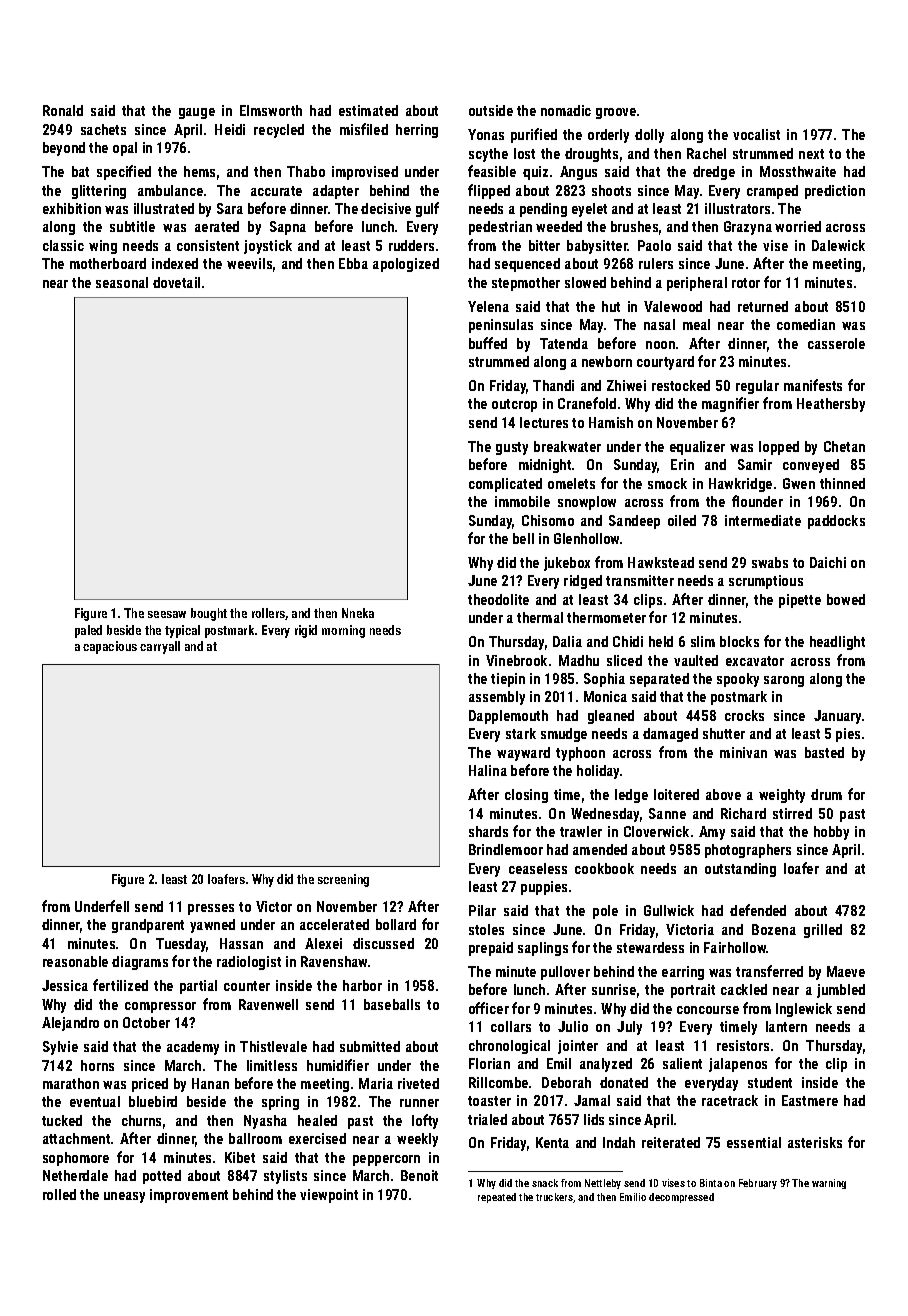  Describe the element at coordinates (75, 961) in the screenshot. I see `reasonable` at that location.
